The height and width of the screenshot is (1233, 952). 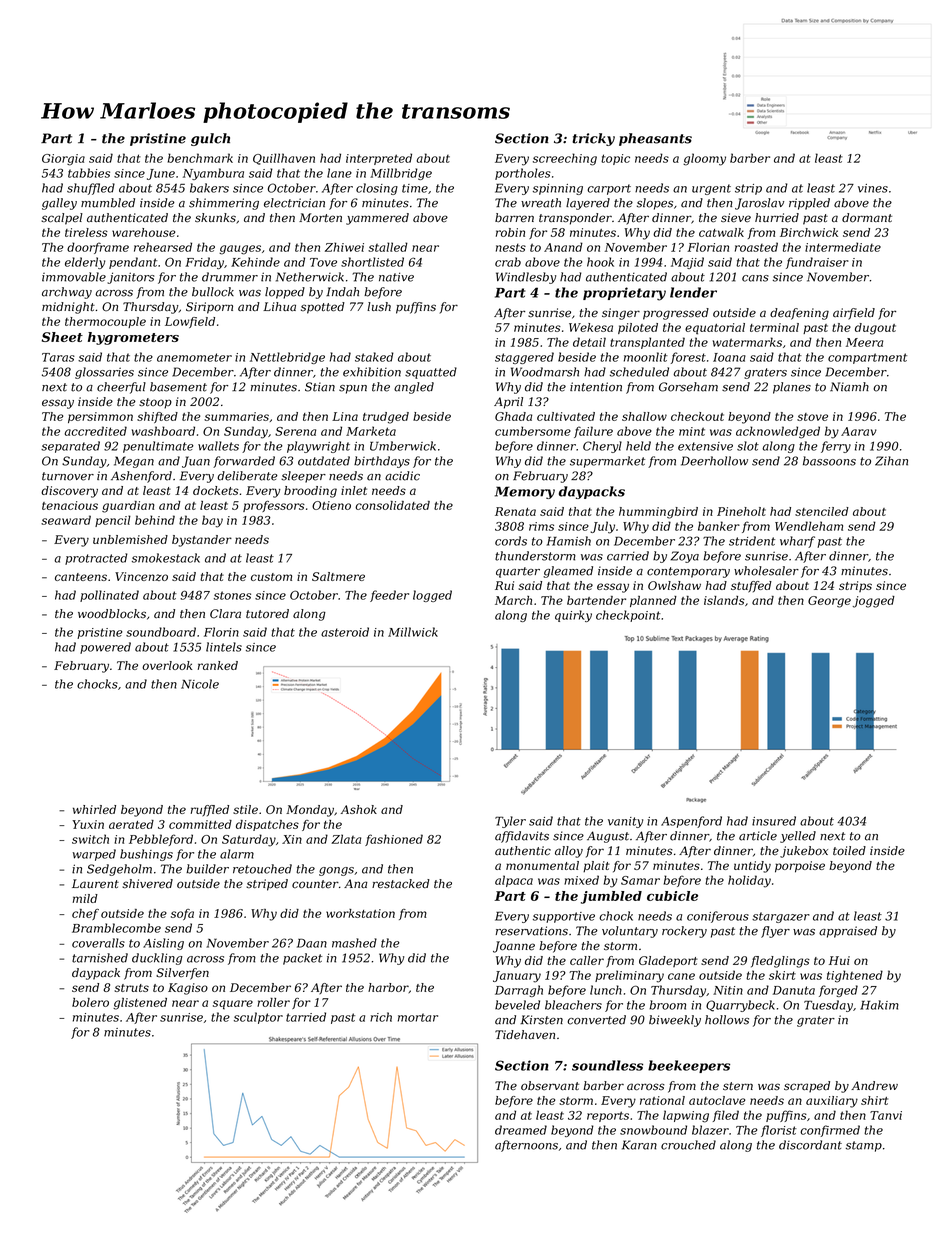 I want to click on custom, so click(x=271, y=577).
